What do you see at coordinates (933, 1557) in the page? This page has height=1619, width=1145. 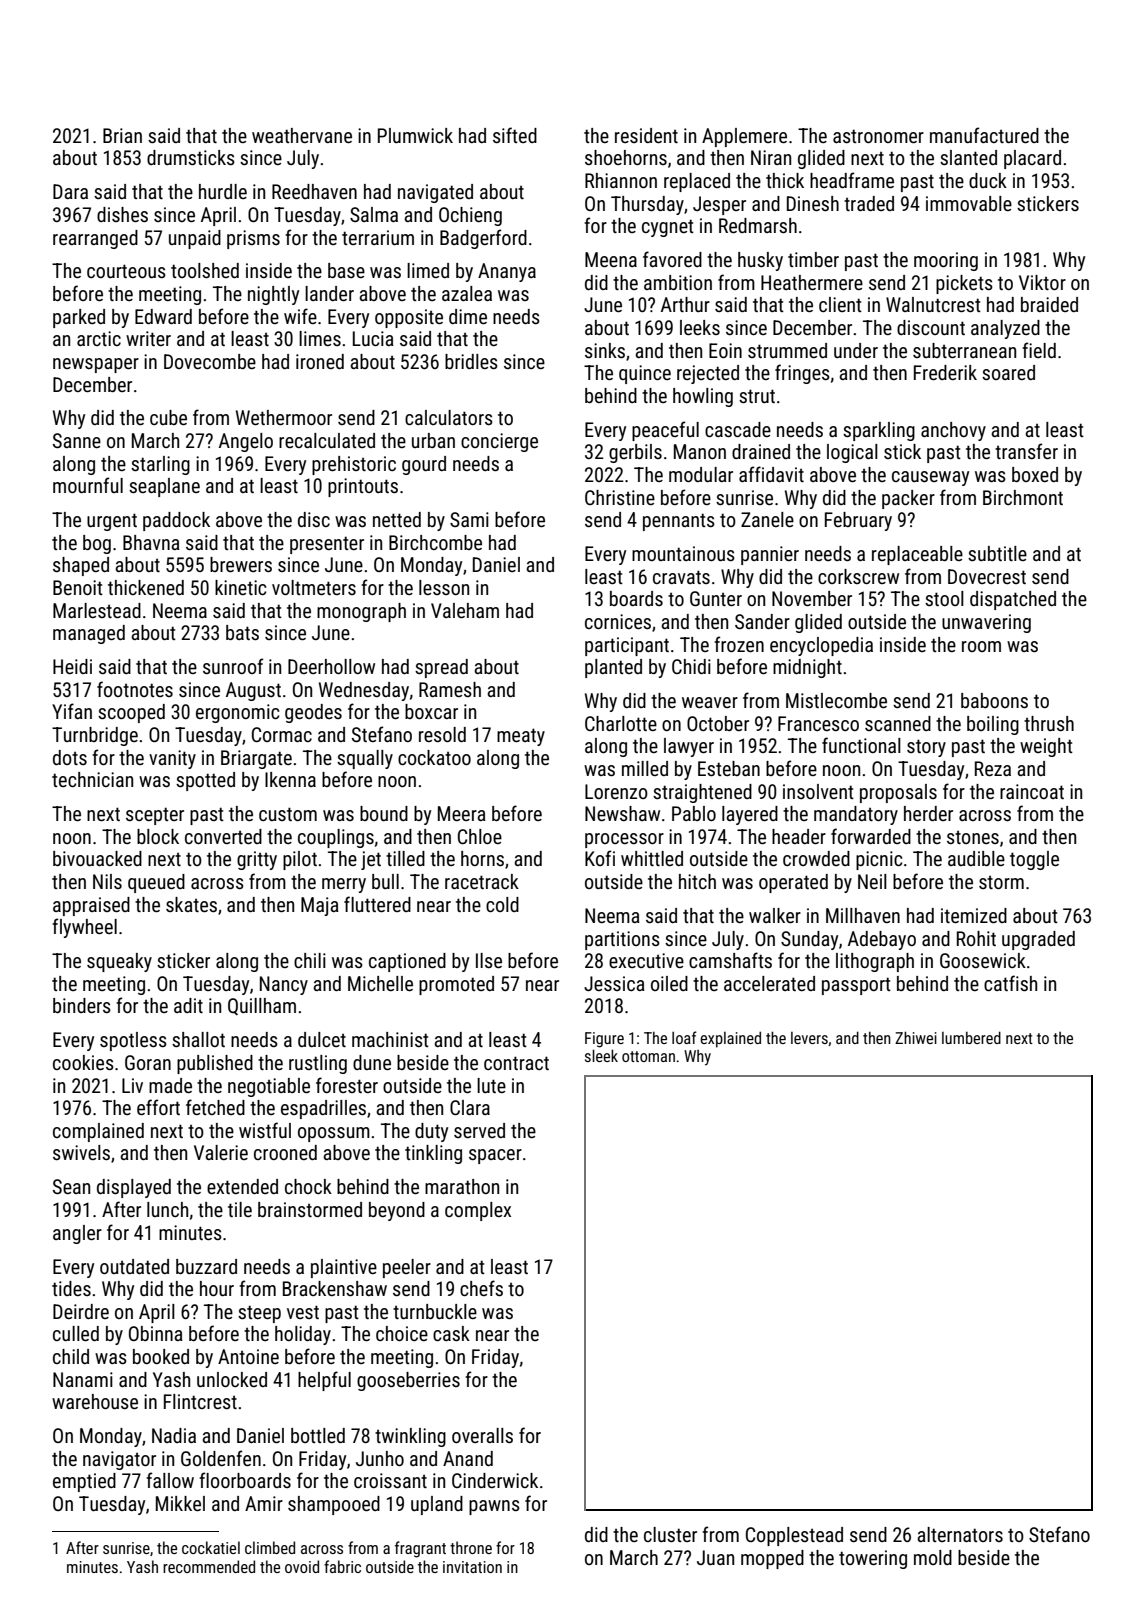 I see `mold` at bounding box center [933, 1557].
